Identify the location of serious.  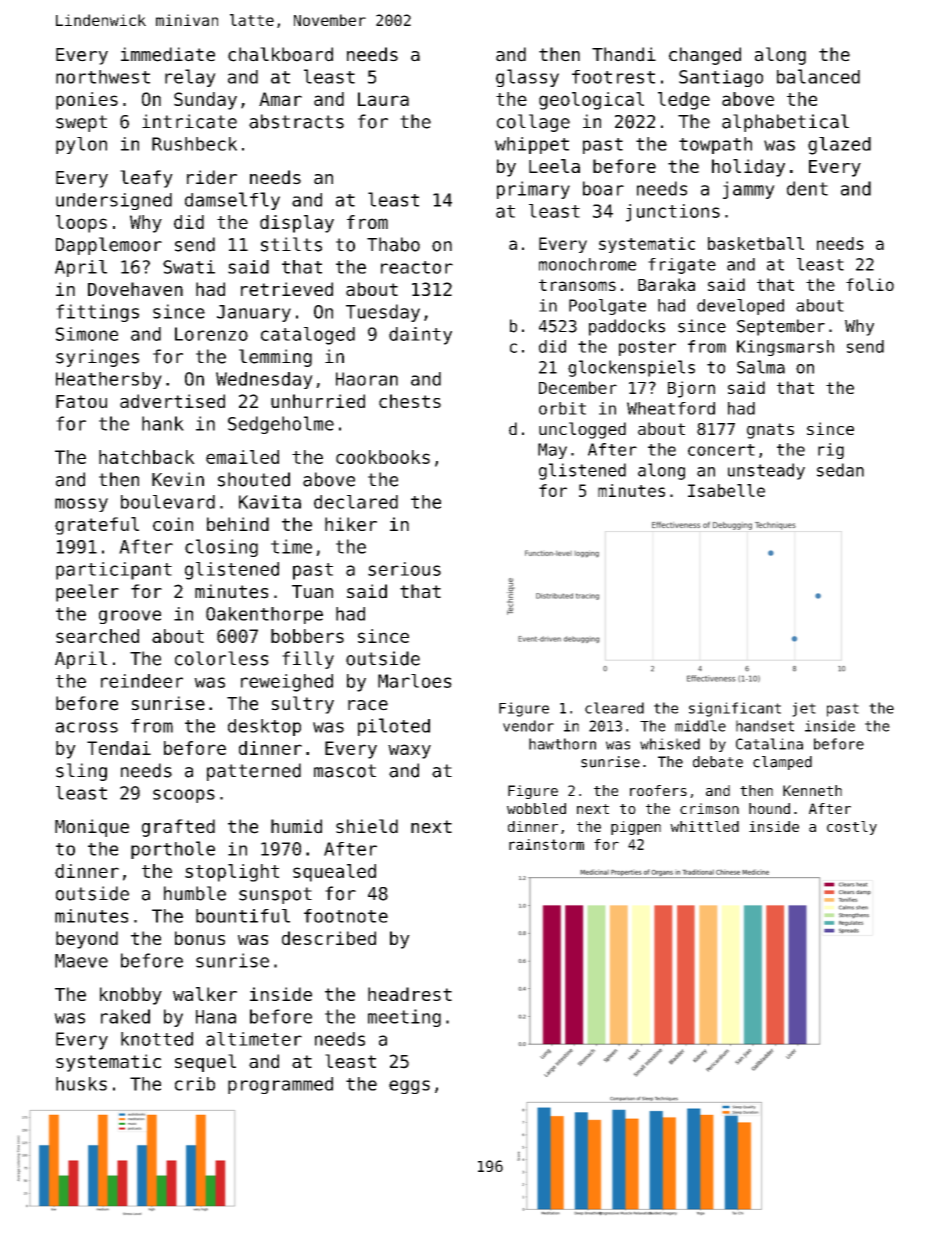
(404, 569).
